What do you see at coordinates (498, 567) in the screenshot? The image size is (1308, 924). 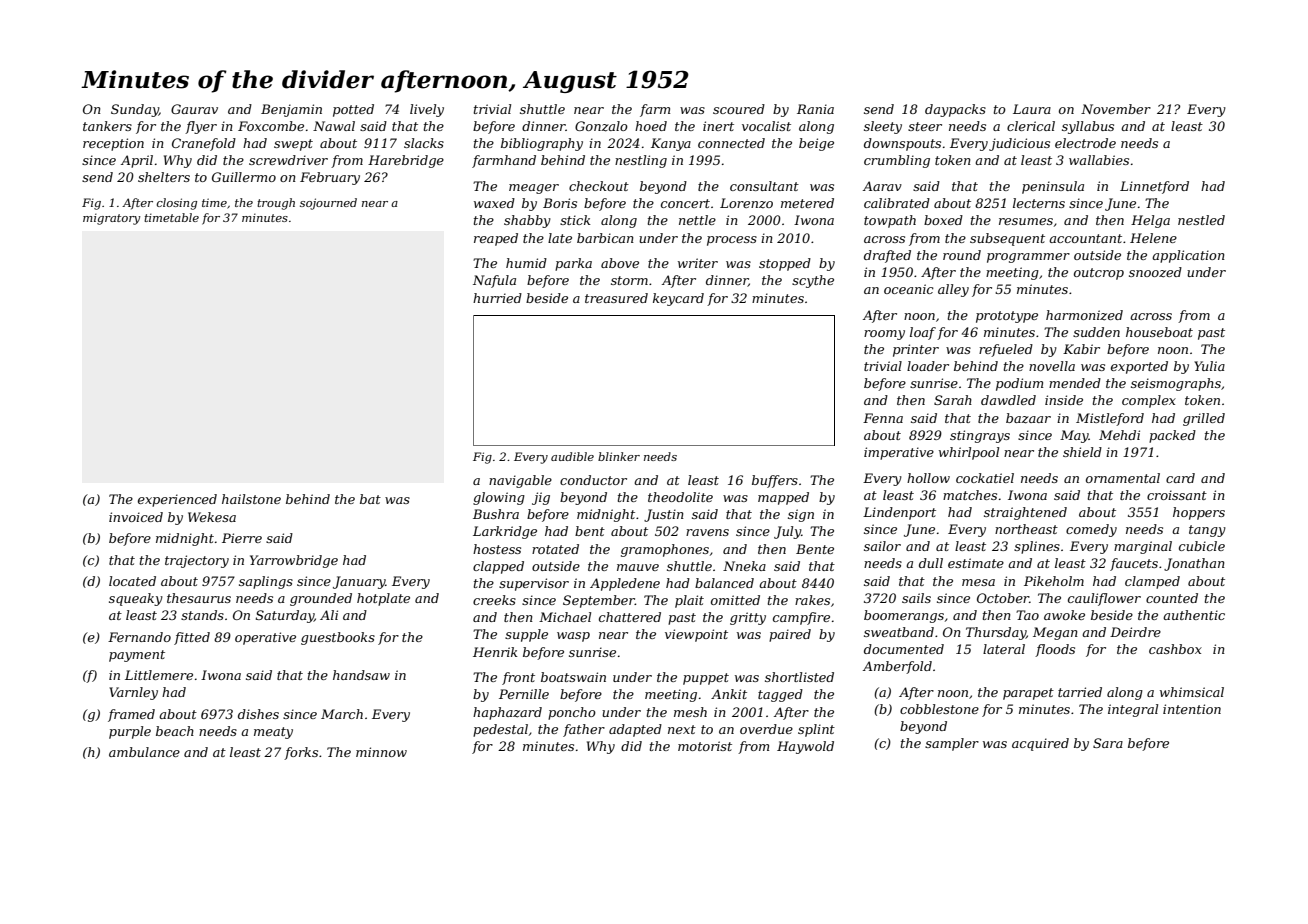 I see `clapped` at bounding box center [498, 567].
